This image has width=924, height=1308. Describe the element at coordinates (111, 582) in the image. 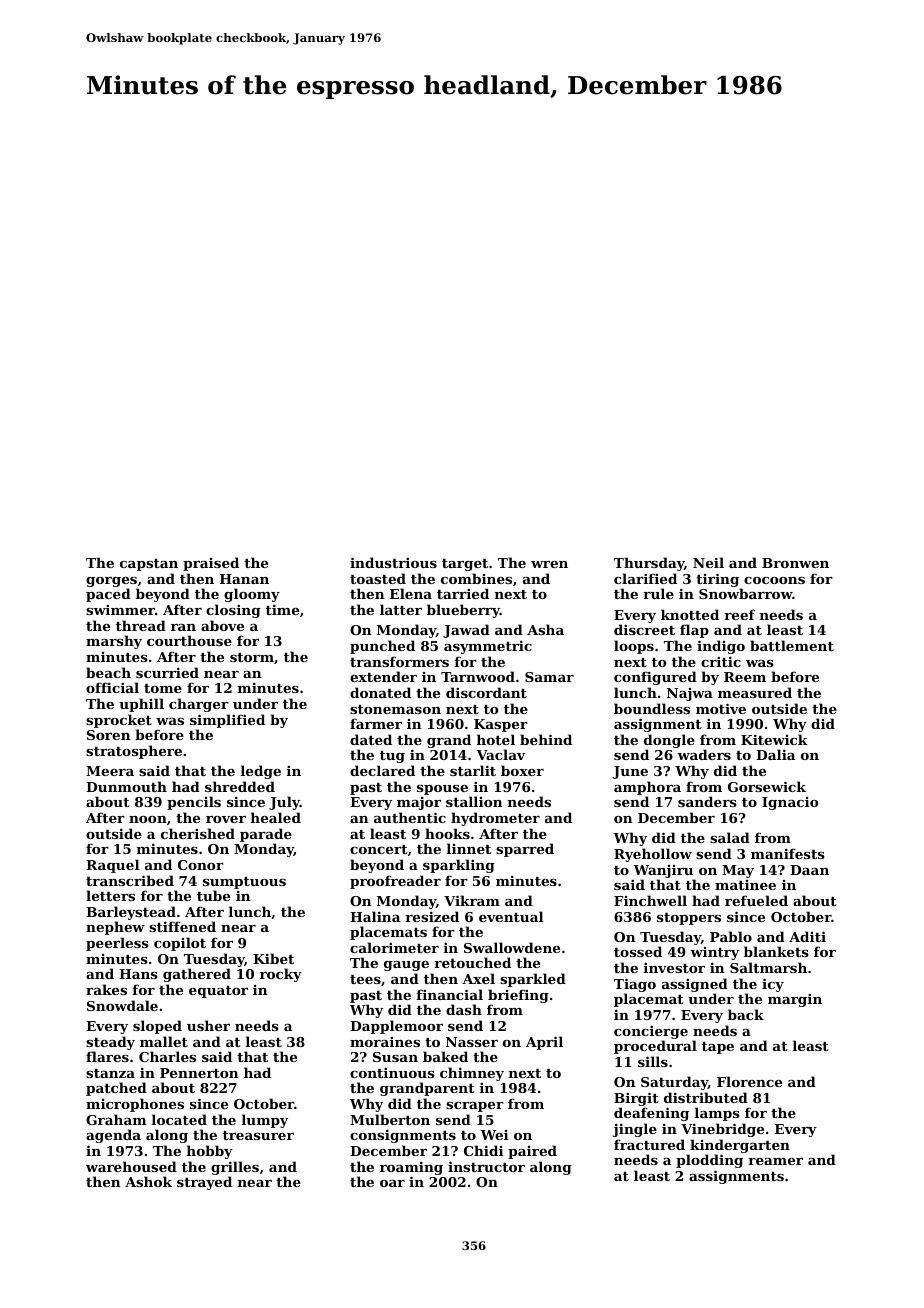

I see `gorges` at that location.
